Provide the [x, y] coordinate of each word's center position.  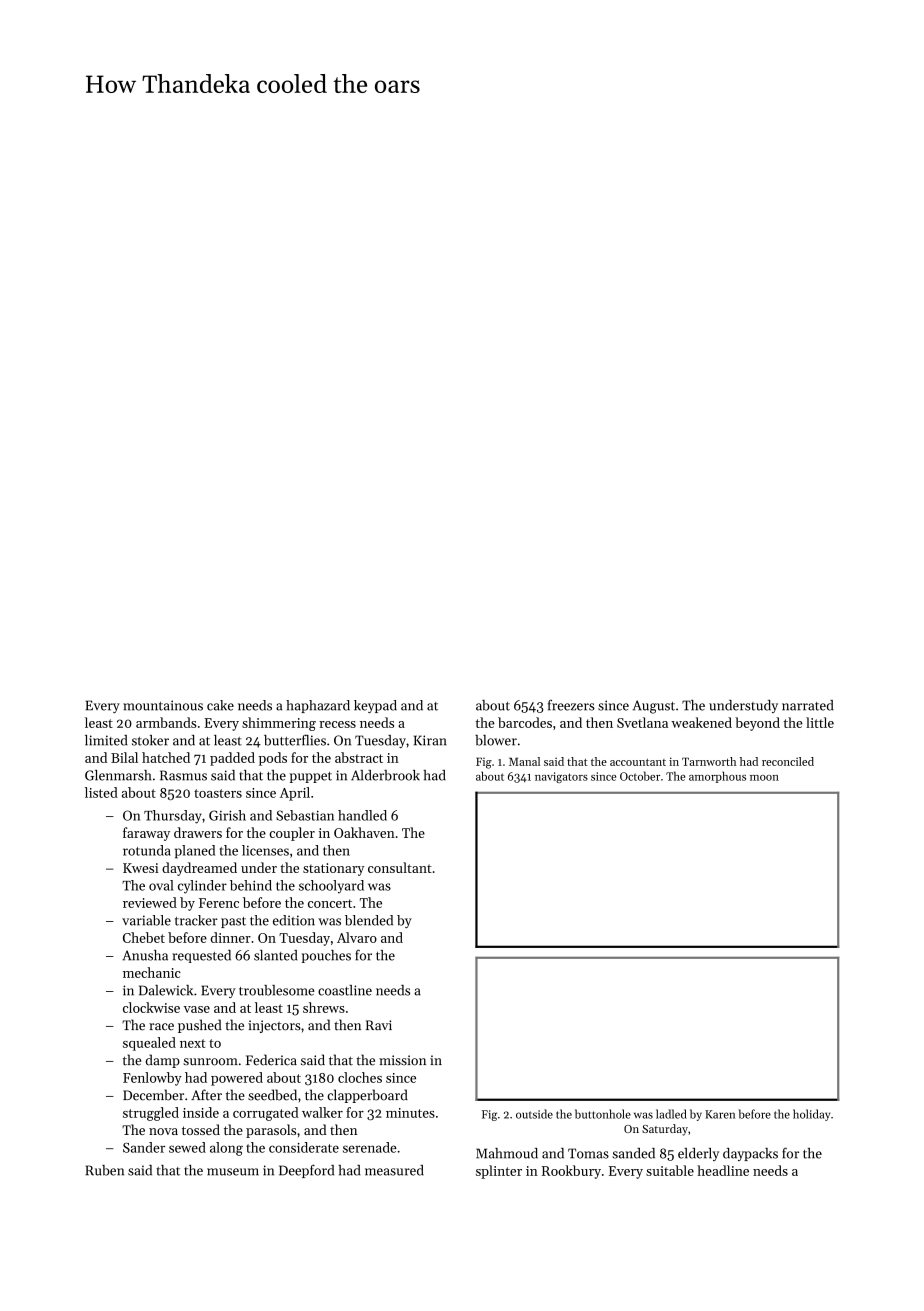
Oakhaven [364, 832]
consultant [400, 867]
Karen [720, 1114]
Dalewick [166, 990]
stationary [333, 869]
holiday [811, 1115]
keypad [375, 706]
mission [402, 1060]
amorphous [717, 777]
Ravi [379, 1025]
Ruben [104, 1170]
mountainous [163, 705]
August [654, 707]
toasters [218, 793]
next [193, 1043]
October [640, 776]
